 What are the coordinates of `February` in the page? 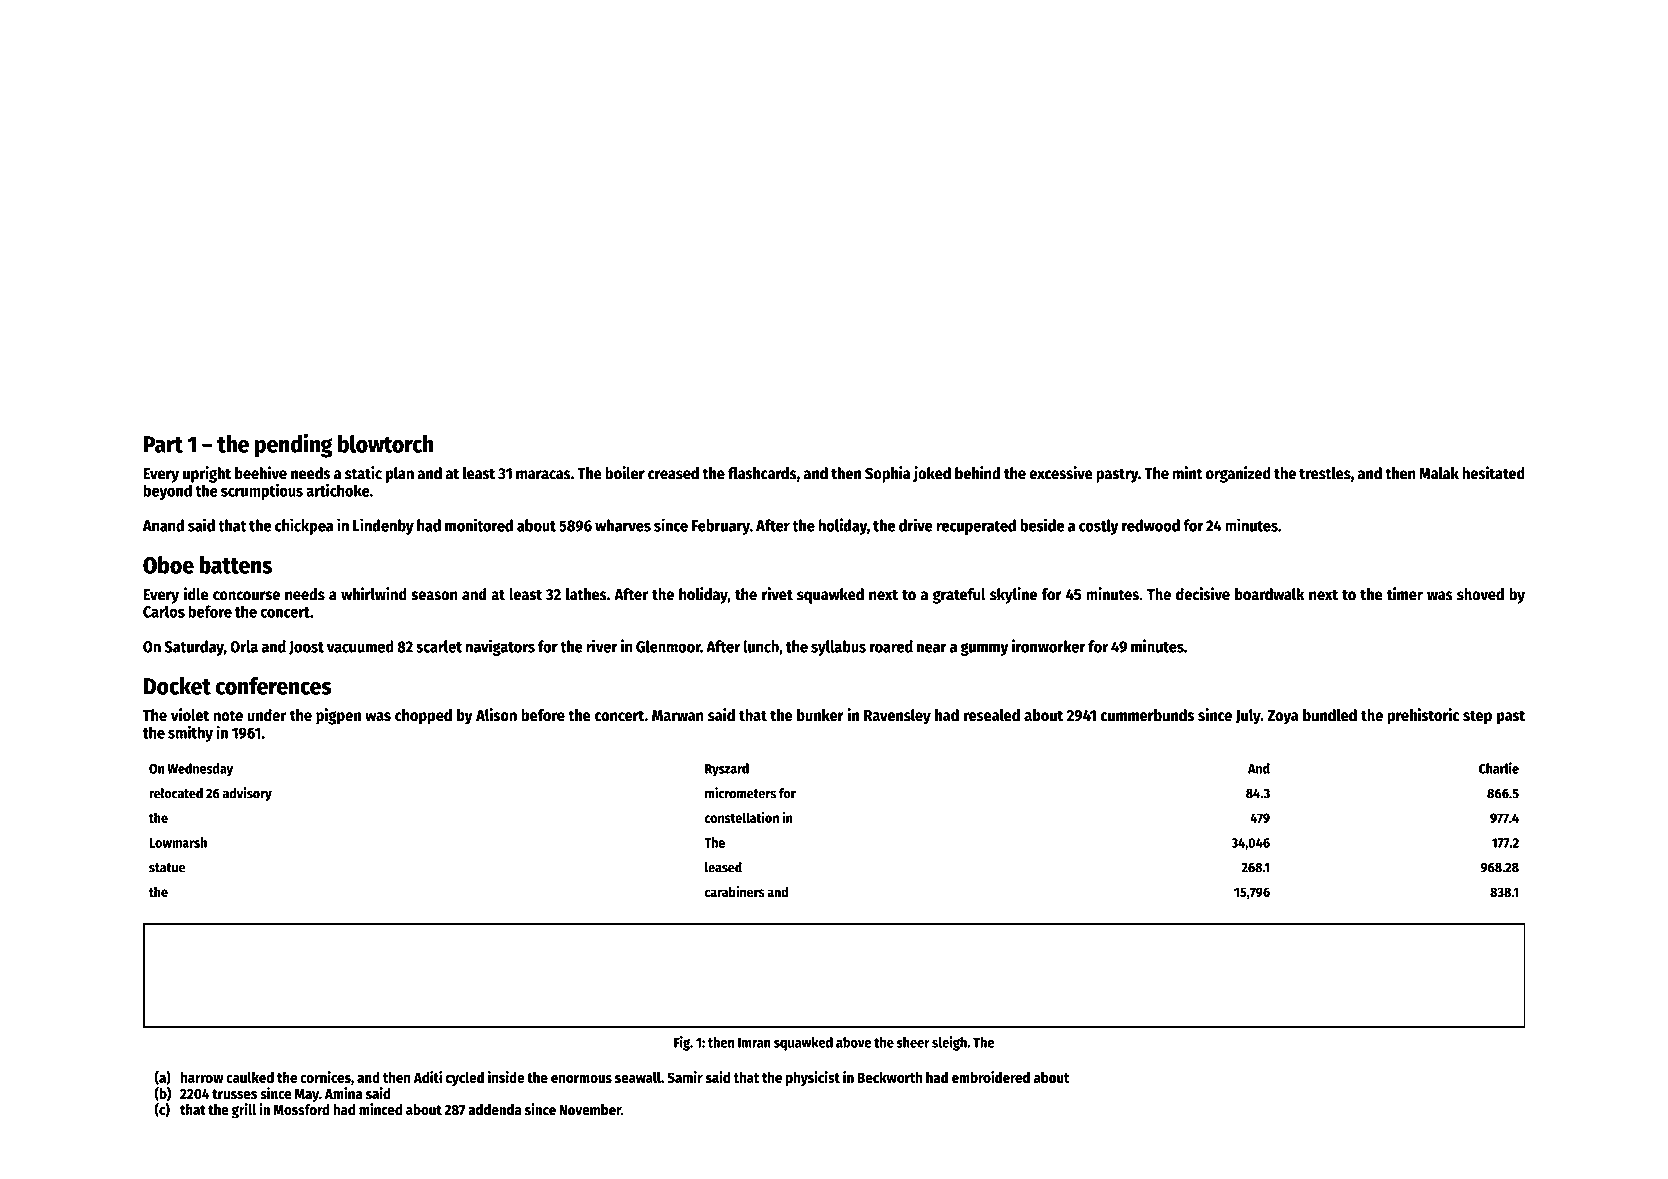 It's located at (721, 527).
